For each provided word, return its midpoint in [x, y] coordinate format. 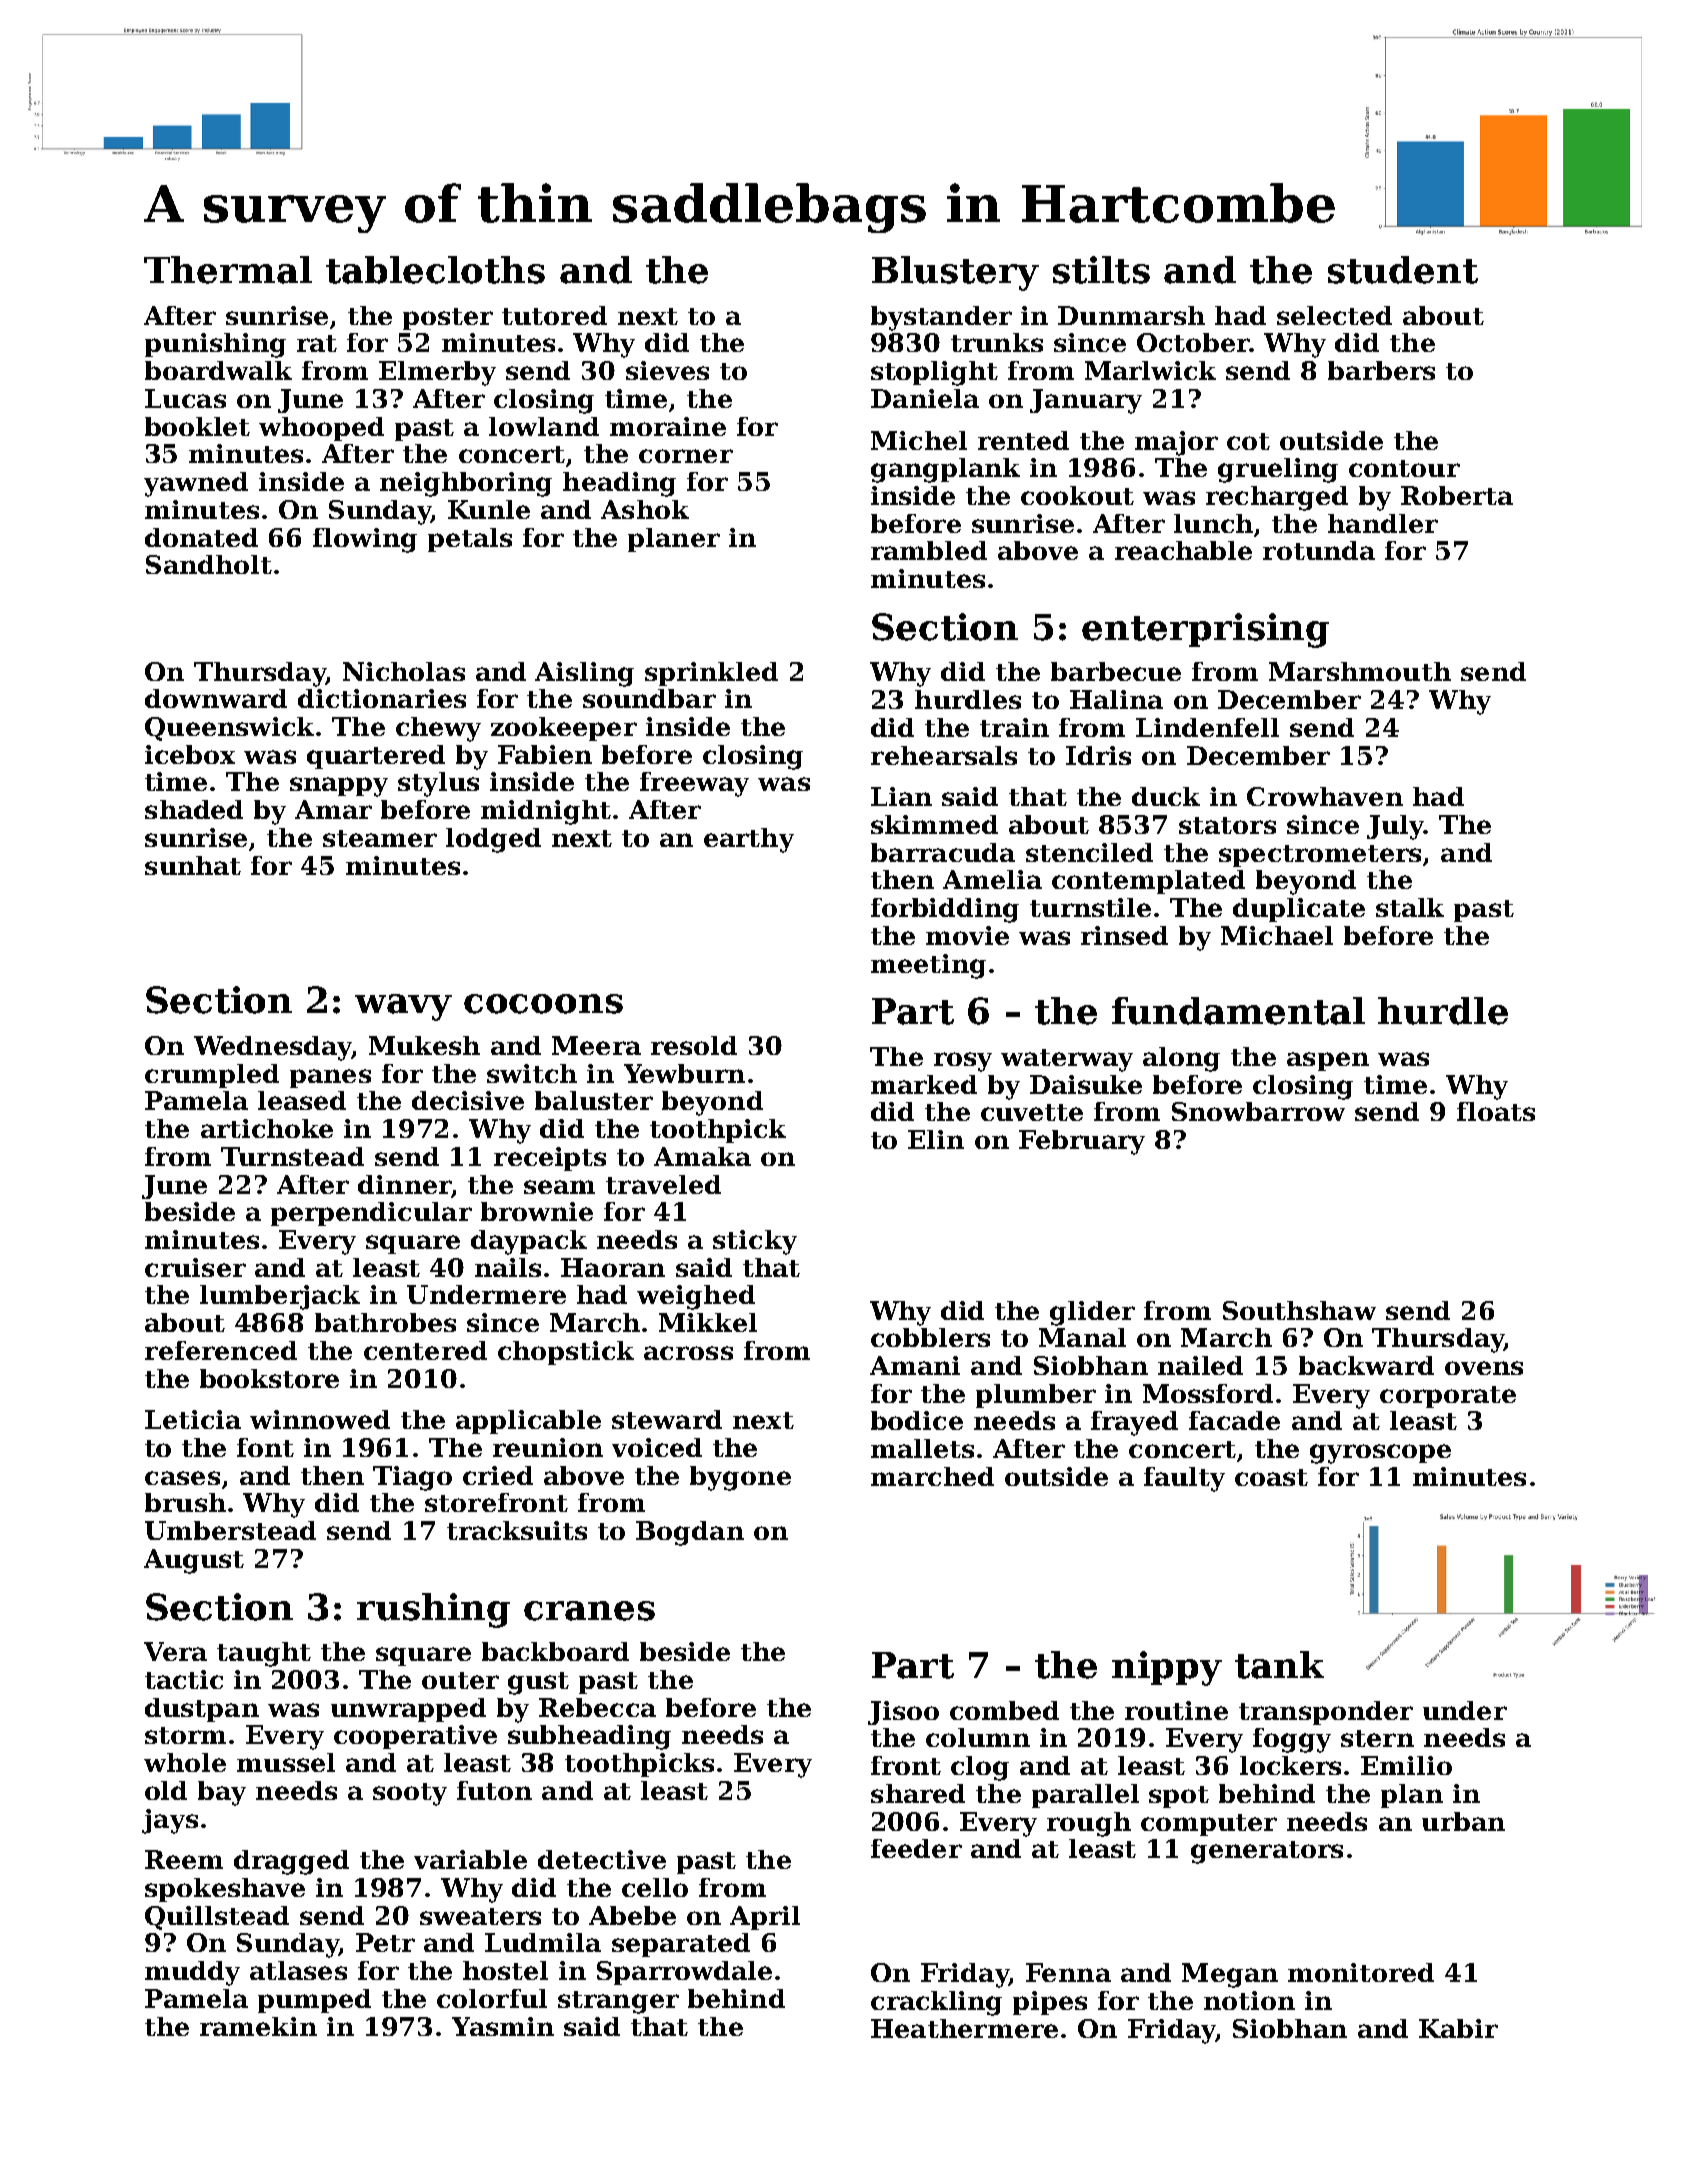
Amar [333, 809]
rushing [433, 1610]
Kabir [1458, 2028]
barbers [1381, 370]
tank [1279, 1665]
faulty [1184, 1479]
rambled [929, 550]
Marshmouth [1360, 671]
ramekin [258, 2026]
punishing [215, 345]
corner [686, 456]
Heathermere [964, 2028]
